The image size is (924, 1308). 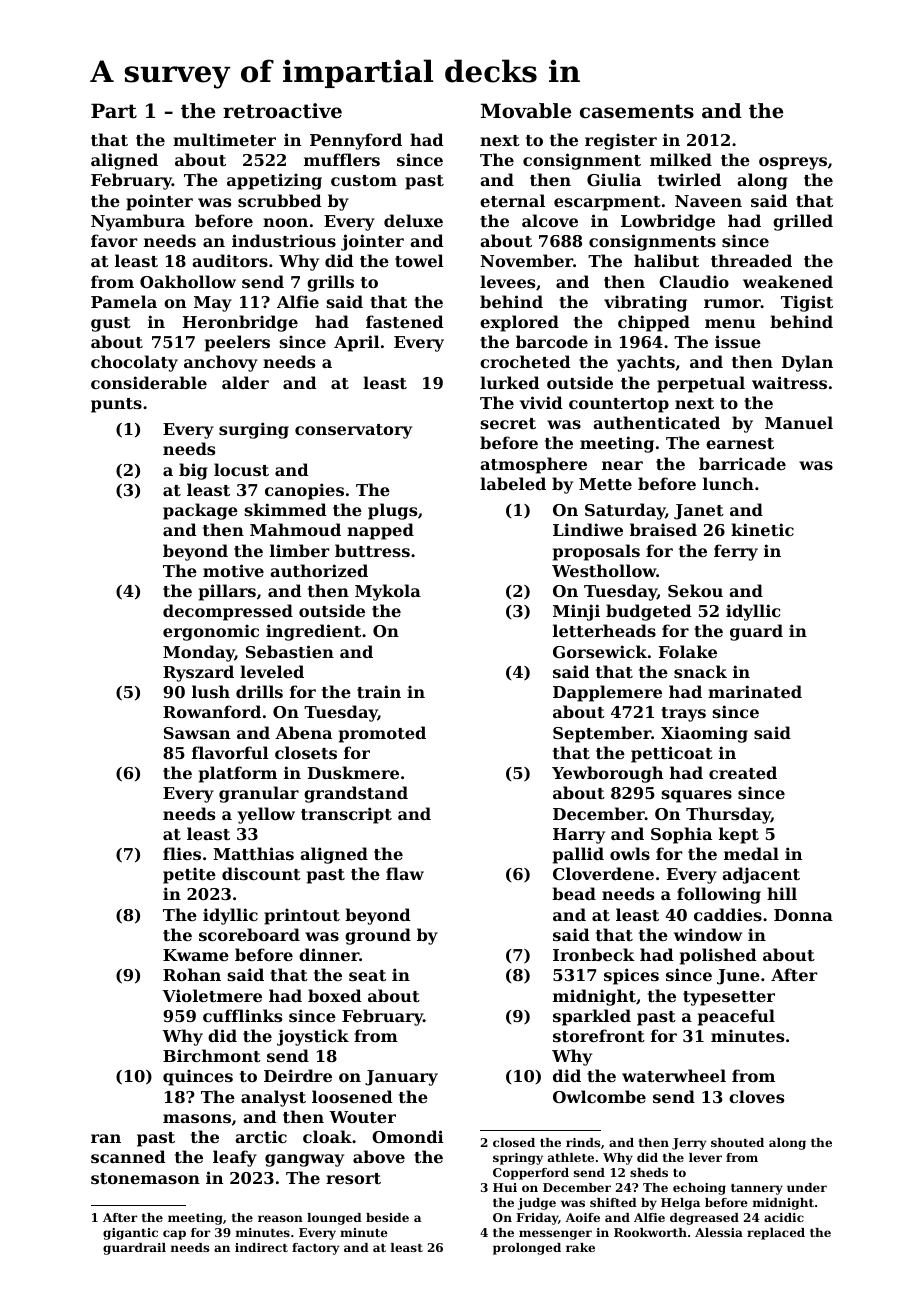 I want to click on promoted, so click(x=382, y=734).
